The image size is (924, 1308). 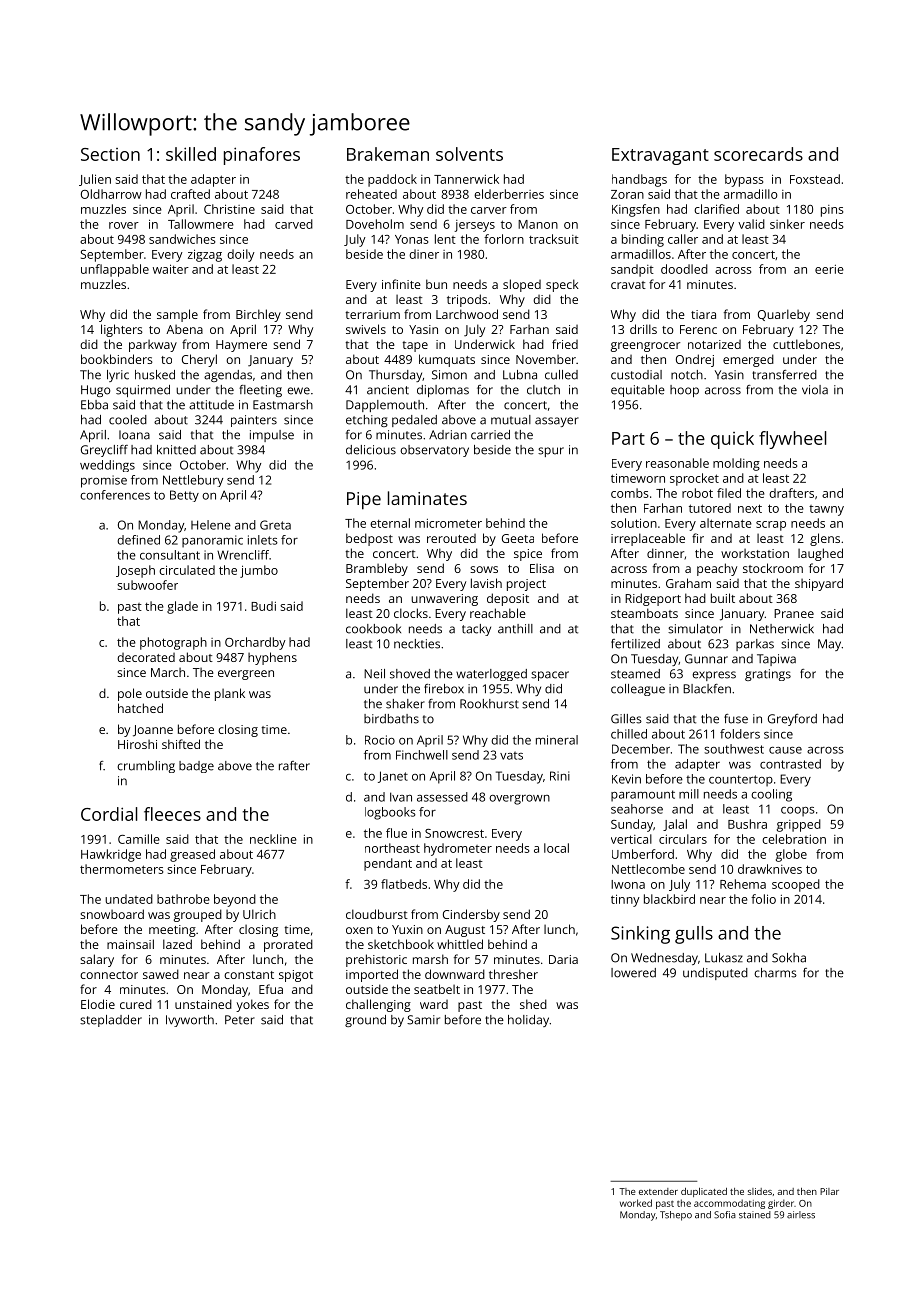 I want to click on Section, so click(x=110, y=154).
